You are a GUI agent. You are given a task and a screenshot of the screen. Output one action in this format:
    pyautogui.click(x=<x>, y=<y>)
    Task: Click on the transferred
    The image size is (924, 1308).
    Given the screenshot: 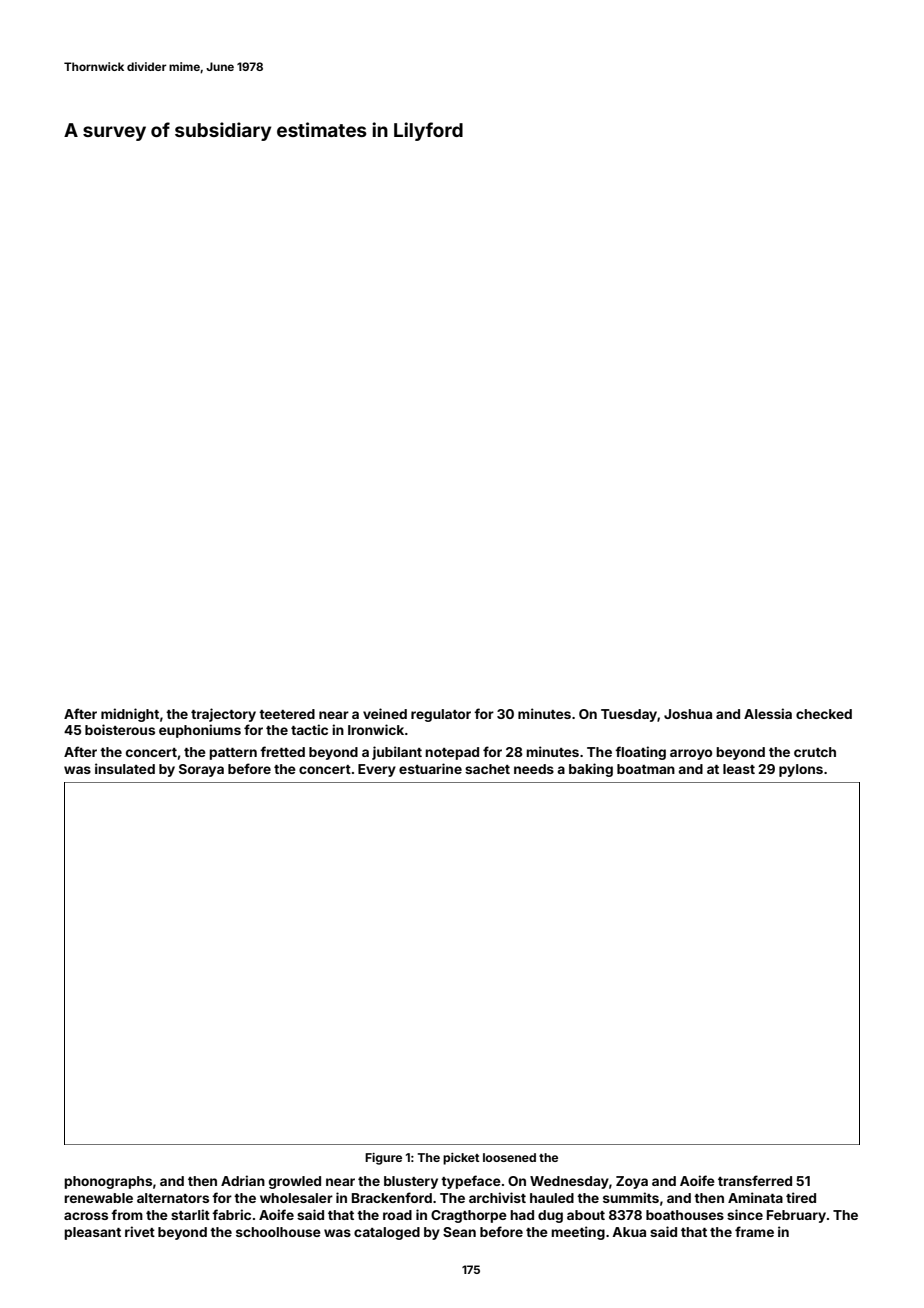 What is the action you would take?
    pyautogui.click(x=755, y=1180)
